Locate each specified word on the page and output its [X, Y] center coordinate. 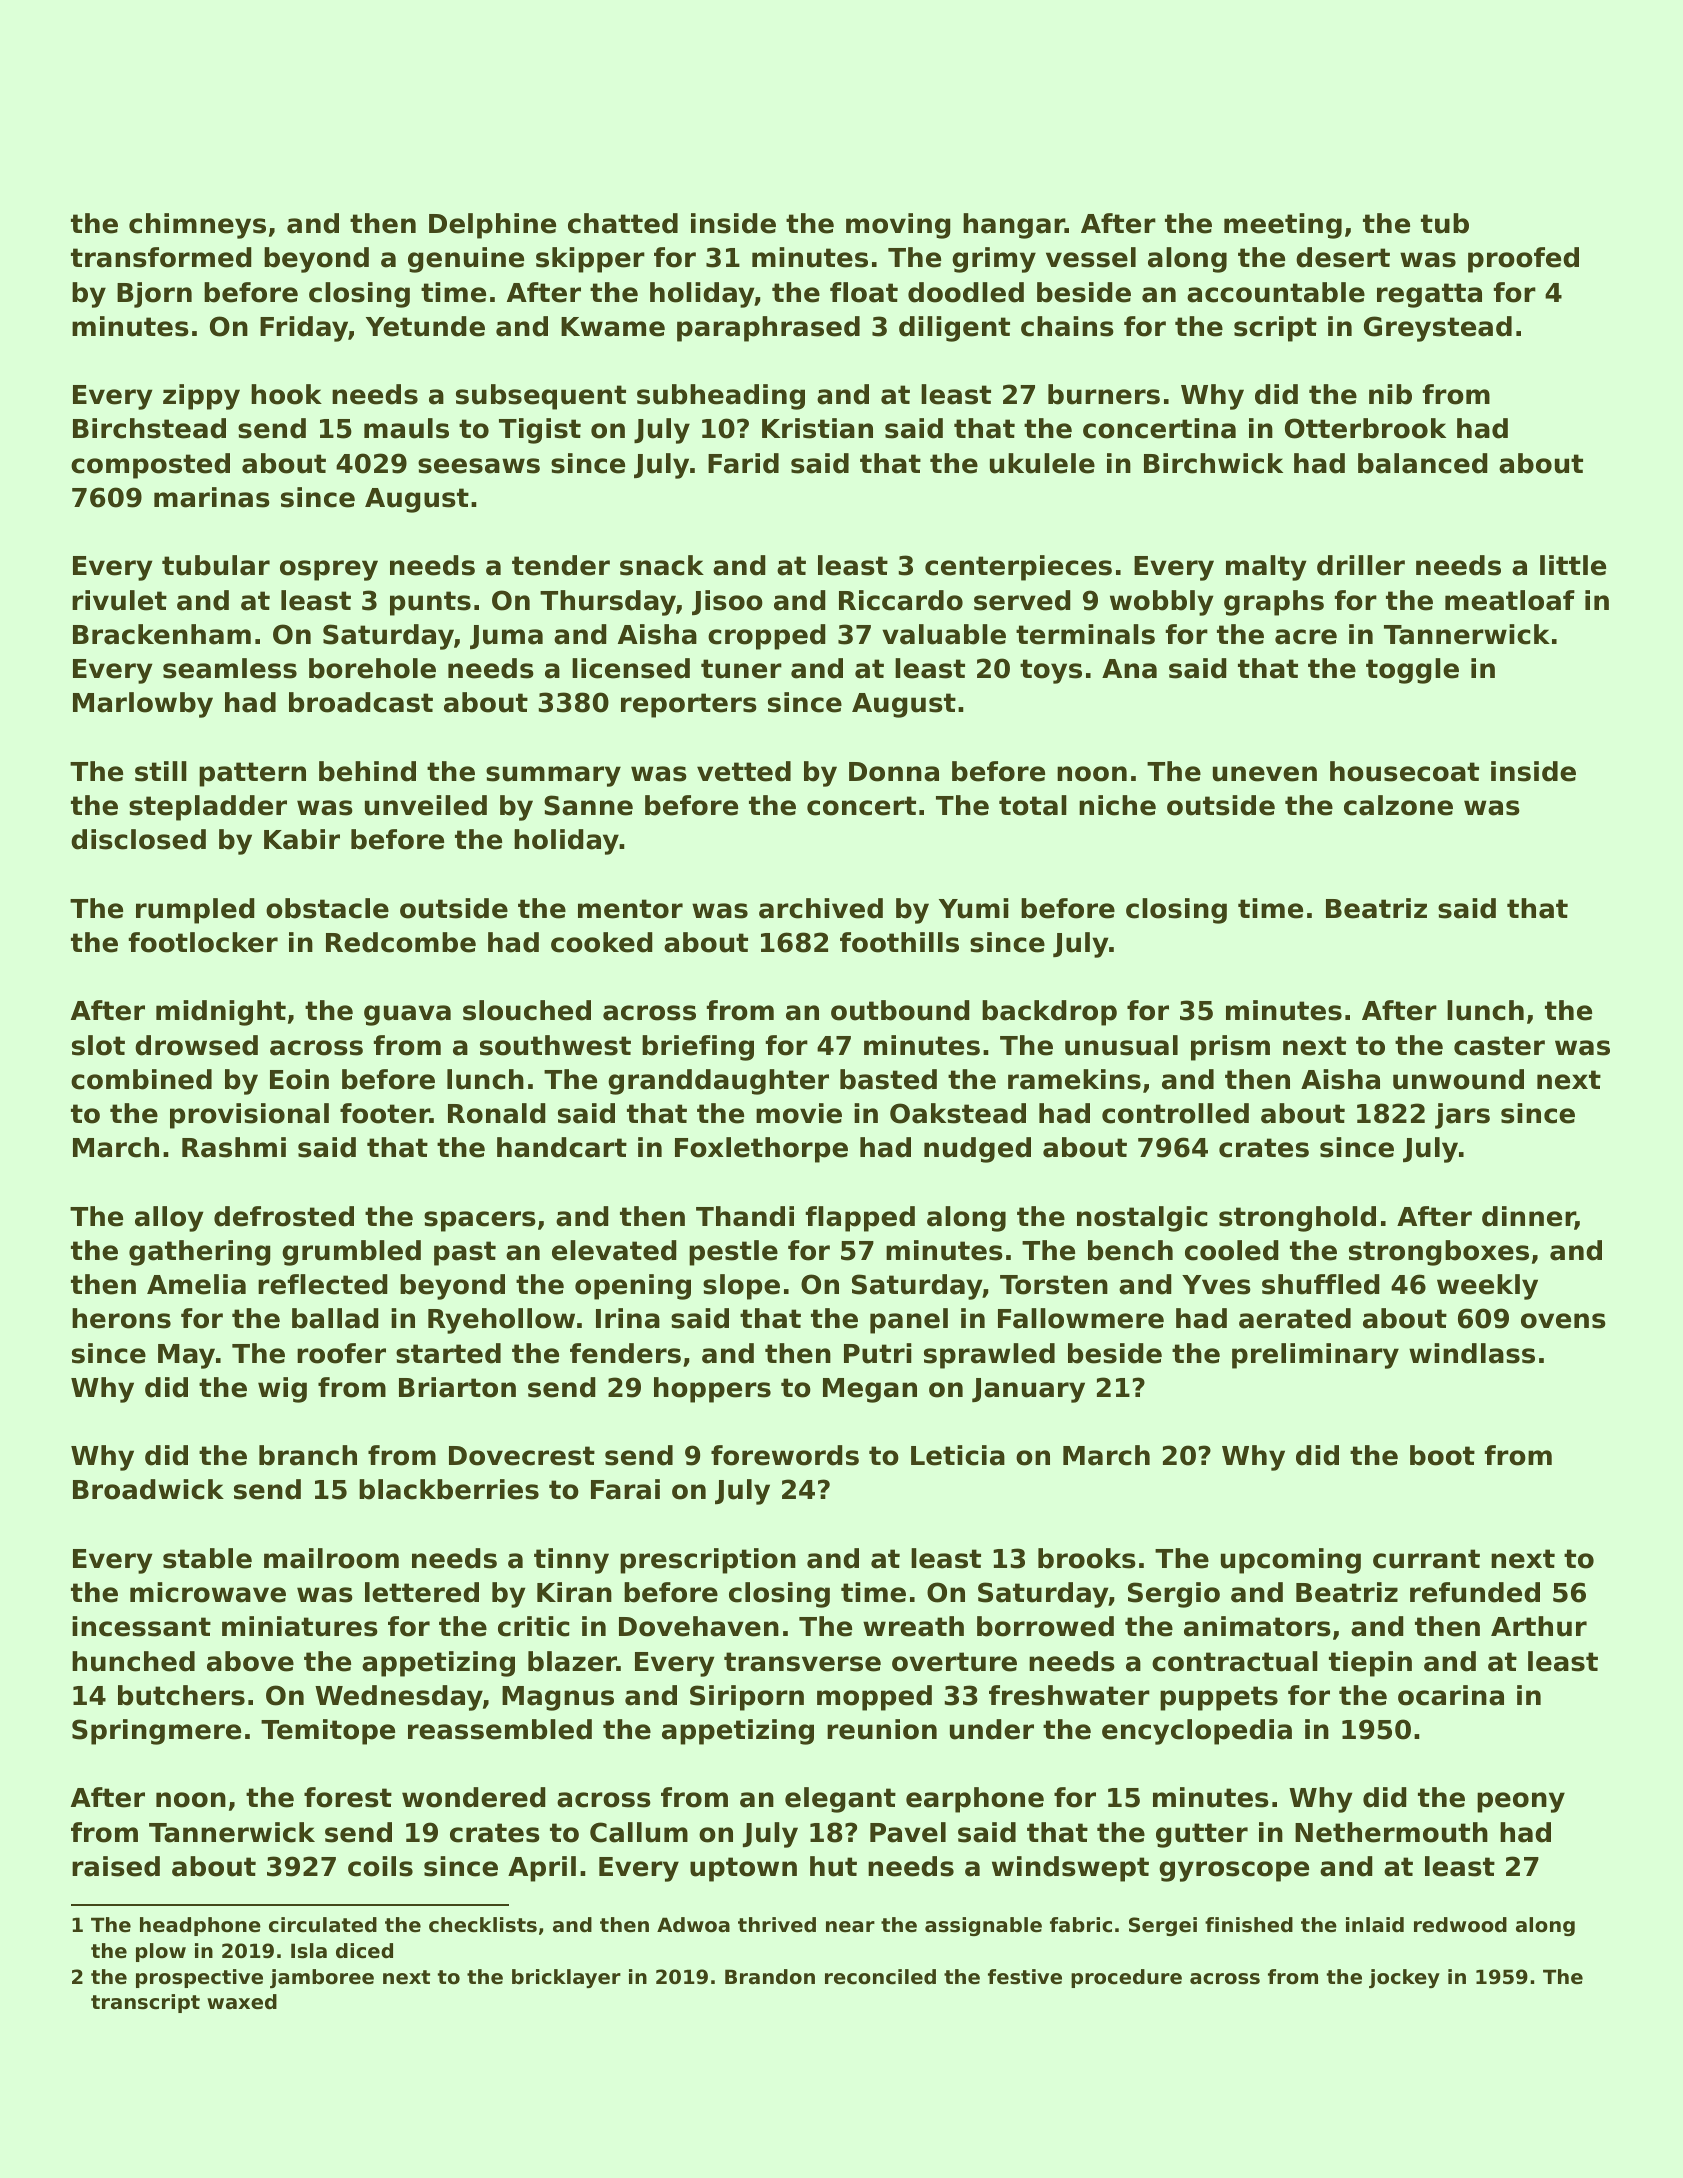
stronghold [1297, 1219]
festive [1025, 1977]
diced [364, 1951]
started [448, 1353]
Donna [894, 772]
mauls [406, 428]
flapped [860, 1219]
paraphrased [768, 329]
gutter [1202, 1835]
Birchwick [1213, 463]
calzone [1398, 805]
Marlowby [143, 705]
